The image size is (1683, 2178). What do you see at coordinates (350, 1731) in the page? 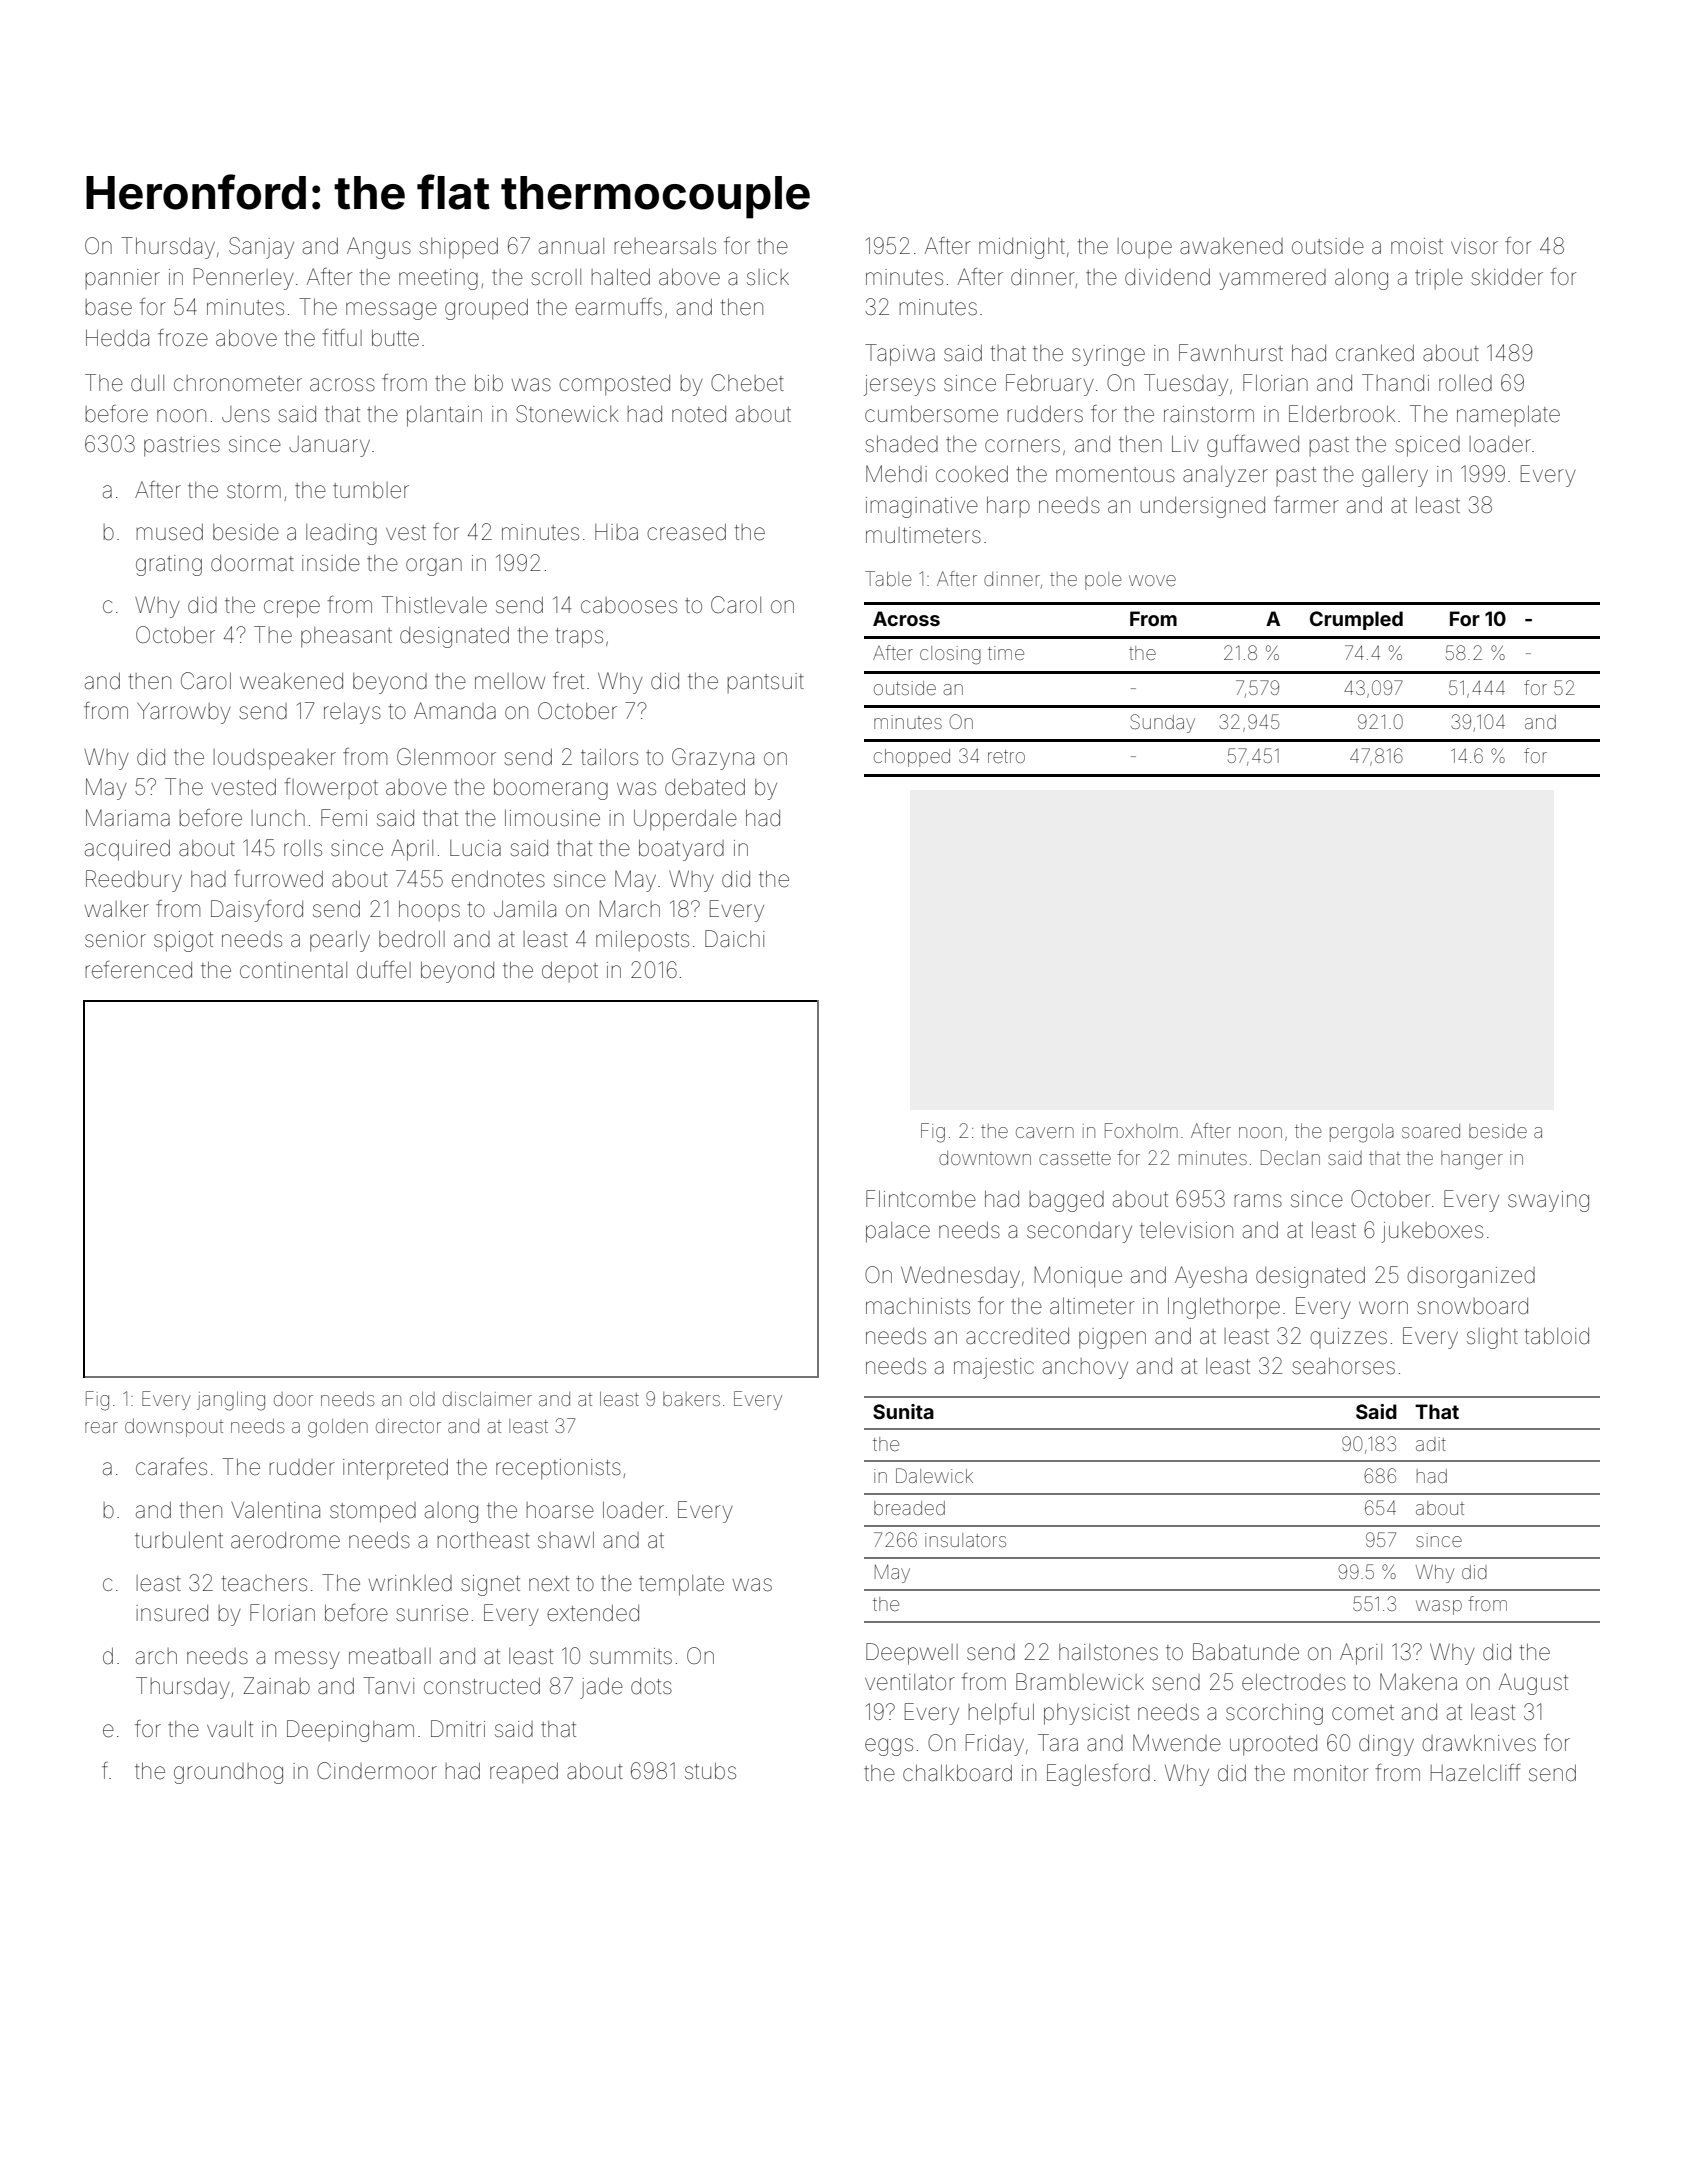
I see `Deepingham` at bounding box center [350, 1731].
